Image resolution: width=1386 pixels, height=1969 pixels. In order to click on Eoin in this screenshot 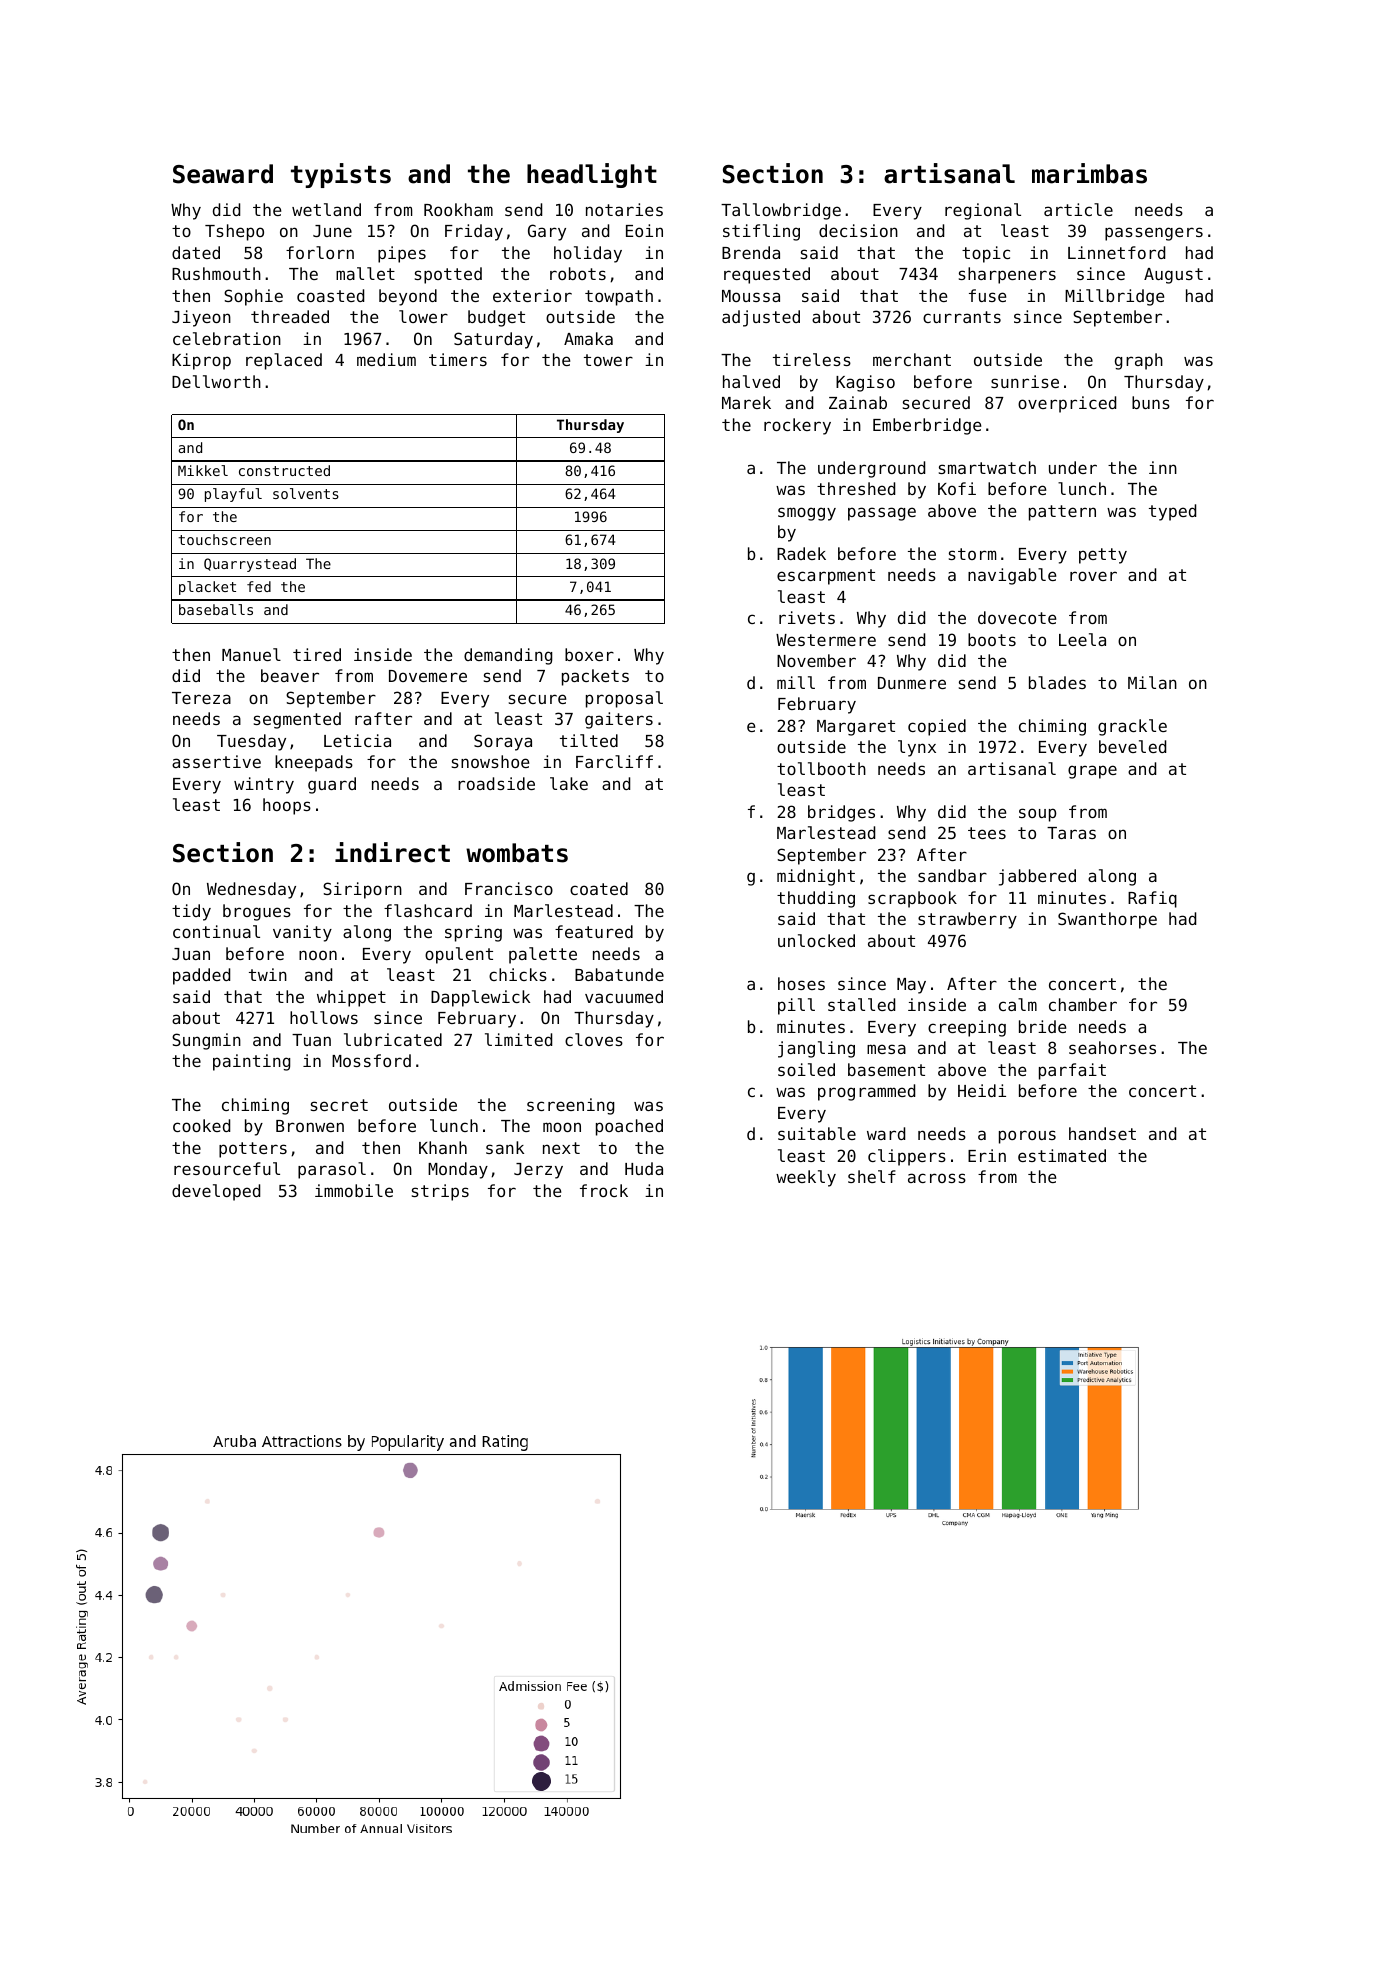, I will do `click(644, 230)`.
